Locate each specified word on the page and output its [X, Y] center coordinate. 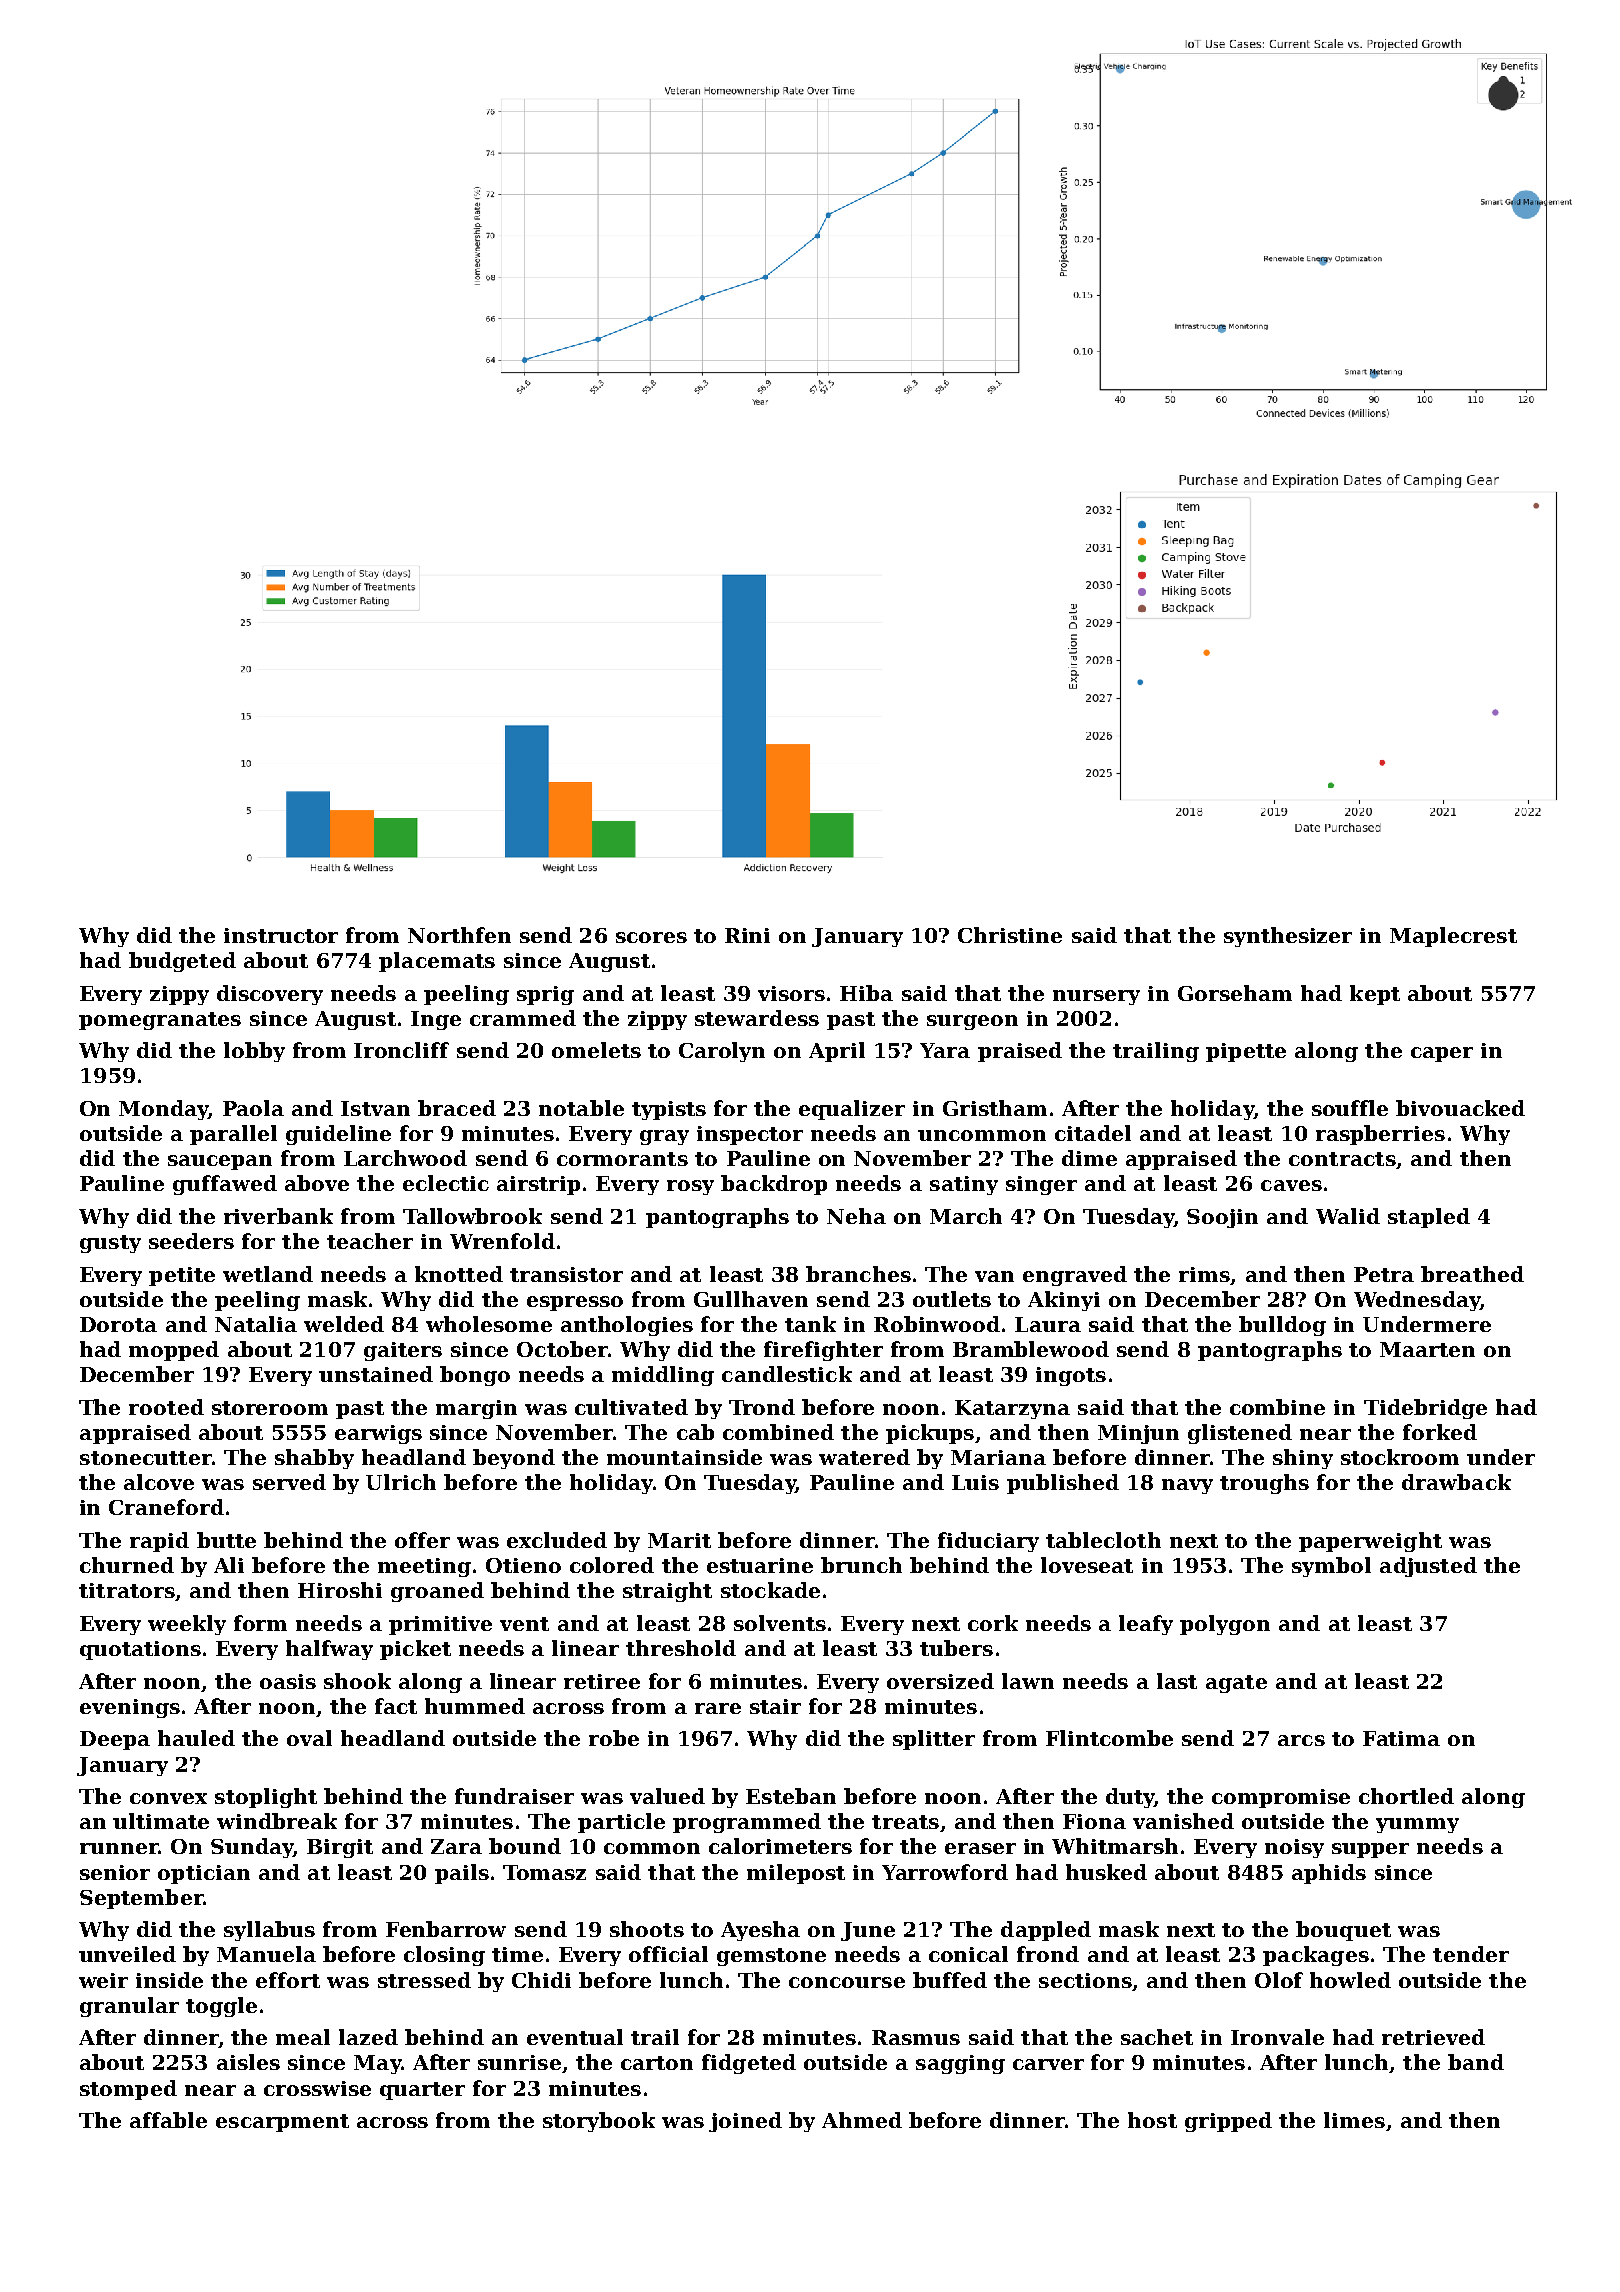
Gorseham [1235, 993]
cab [695, 1432]
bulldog [1282, 1326]
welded [344, 1324]
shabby [314, 1459]
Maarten [1427, 1349]
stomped [128, 2090]
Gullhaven [751, 1299]
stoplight [266, 1798]
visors [791, 993]
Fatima [1401, 1738]
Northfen [459, 935]
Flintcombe [1109, 1738]
